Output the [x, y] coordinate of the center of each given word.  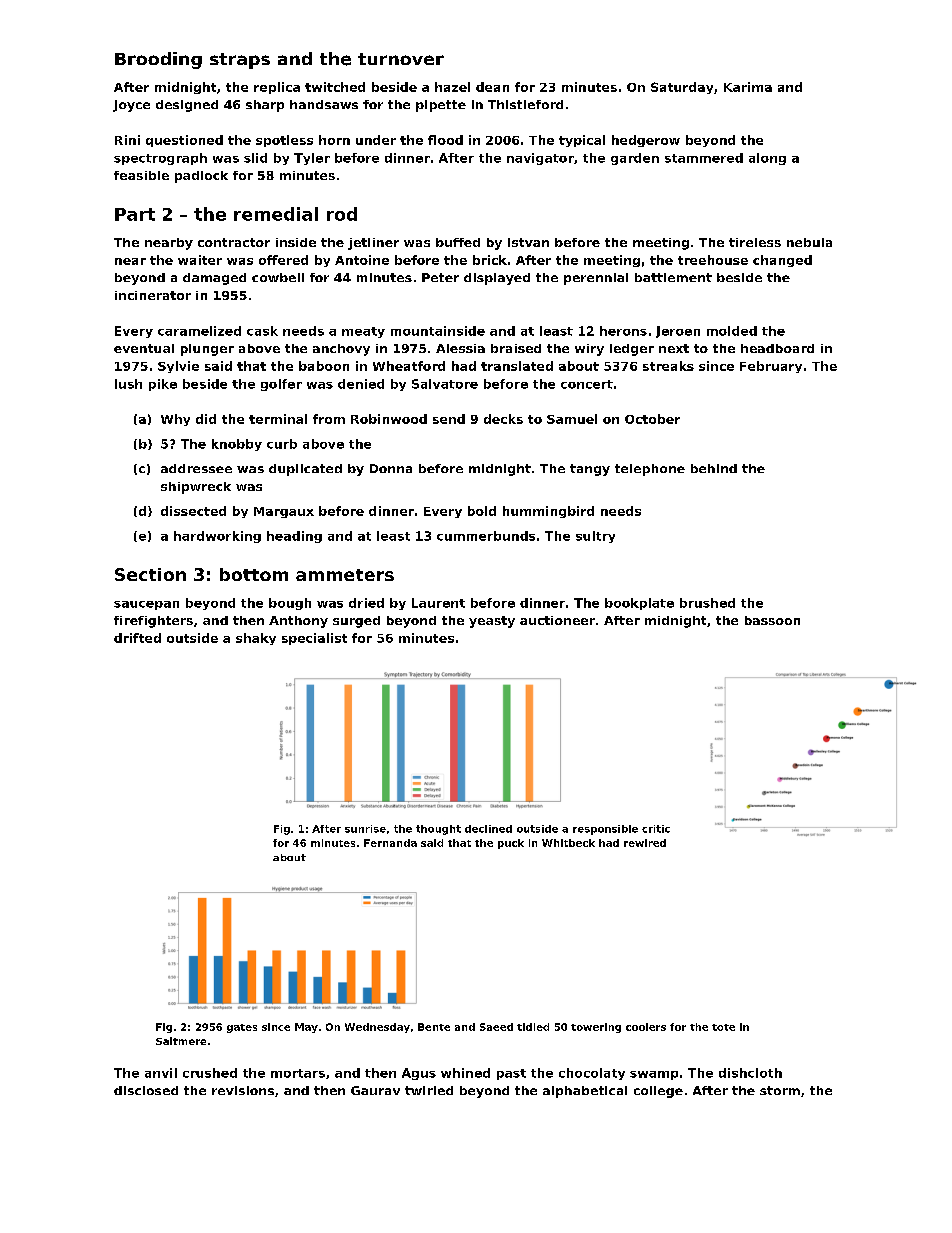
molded [732, 331]
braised [516, 348]
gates [242, 1028]
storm [780, 1090]
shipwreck [196, 488]
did [206, 419]
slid [255, 158]
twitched [335, 87]
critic [656, 829]
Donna [391, 468]
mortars [298, 1073]
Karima [748, 87]
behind [714, 468]
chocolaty [592, 1074]
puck [511, 844]
